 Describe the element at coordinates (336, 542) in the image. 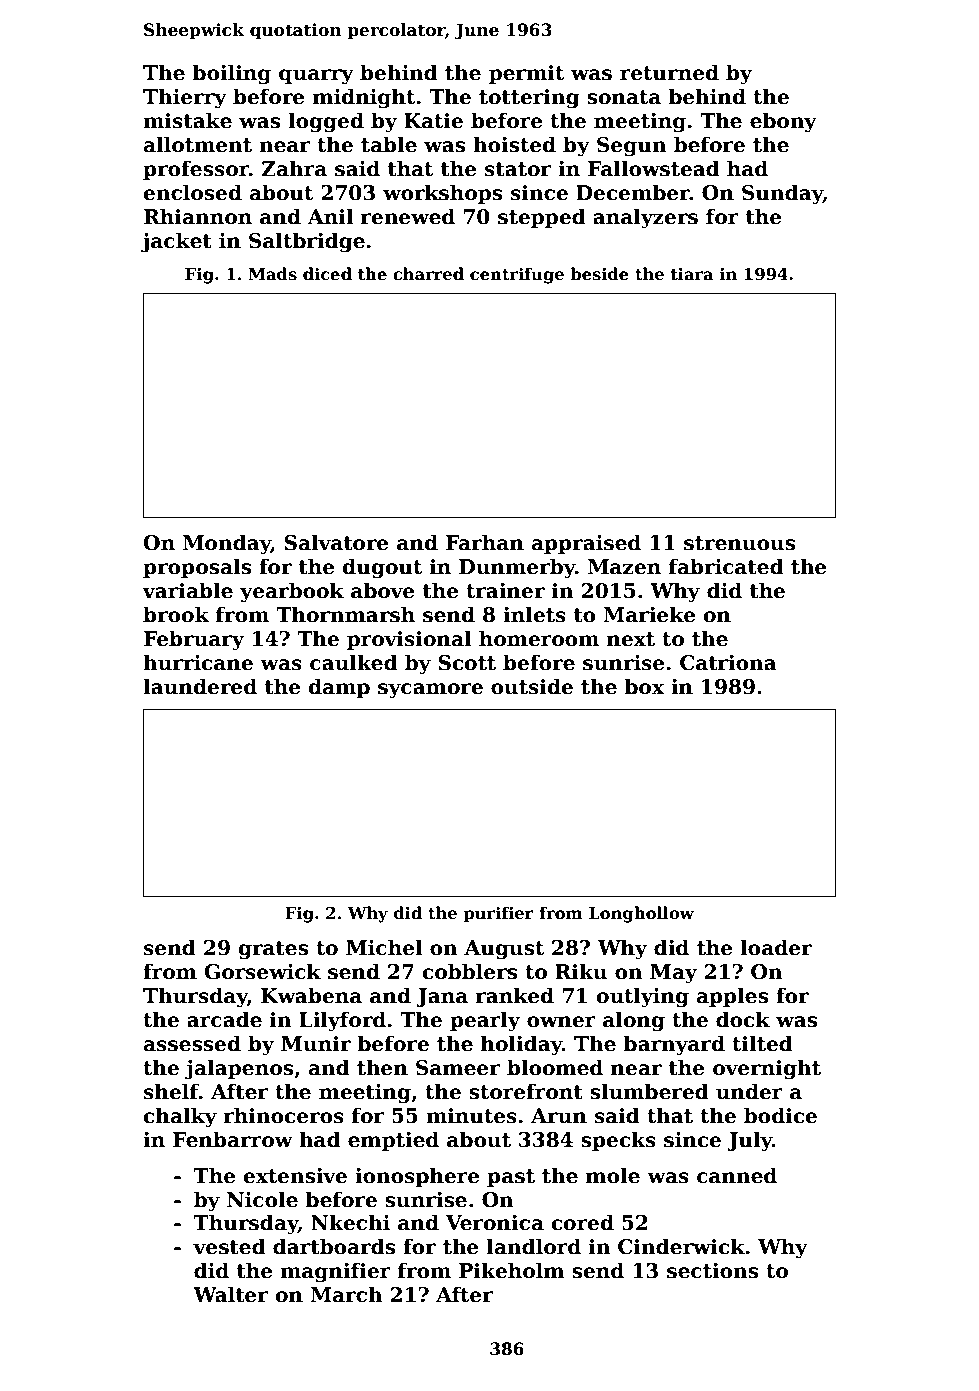

I see `Salvatore` at that location.
